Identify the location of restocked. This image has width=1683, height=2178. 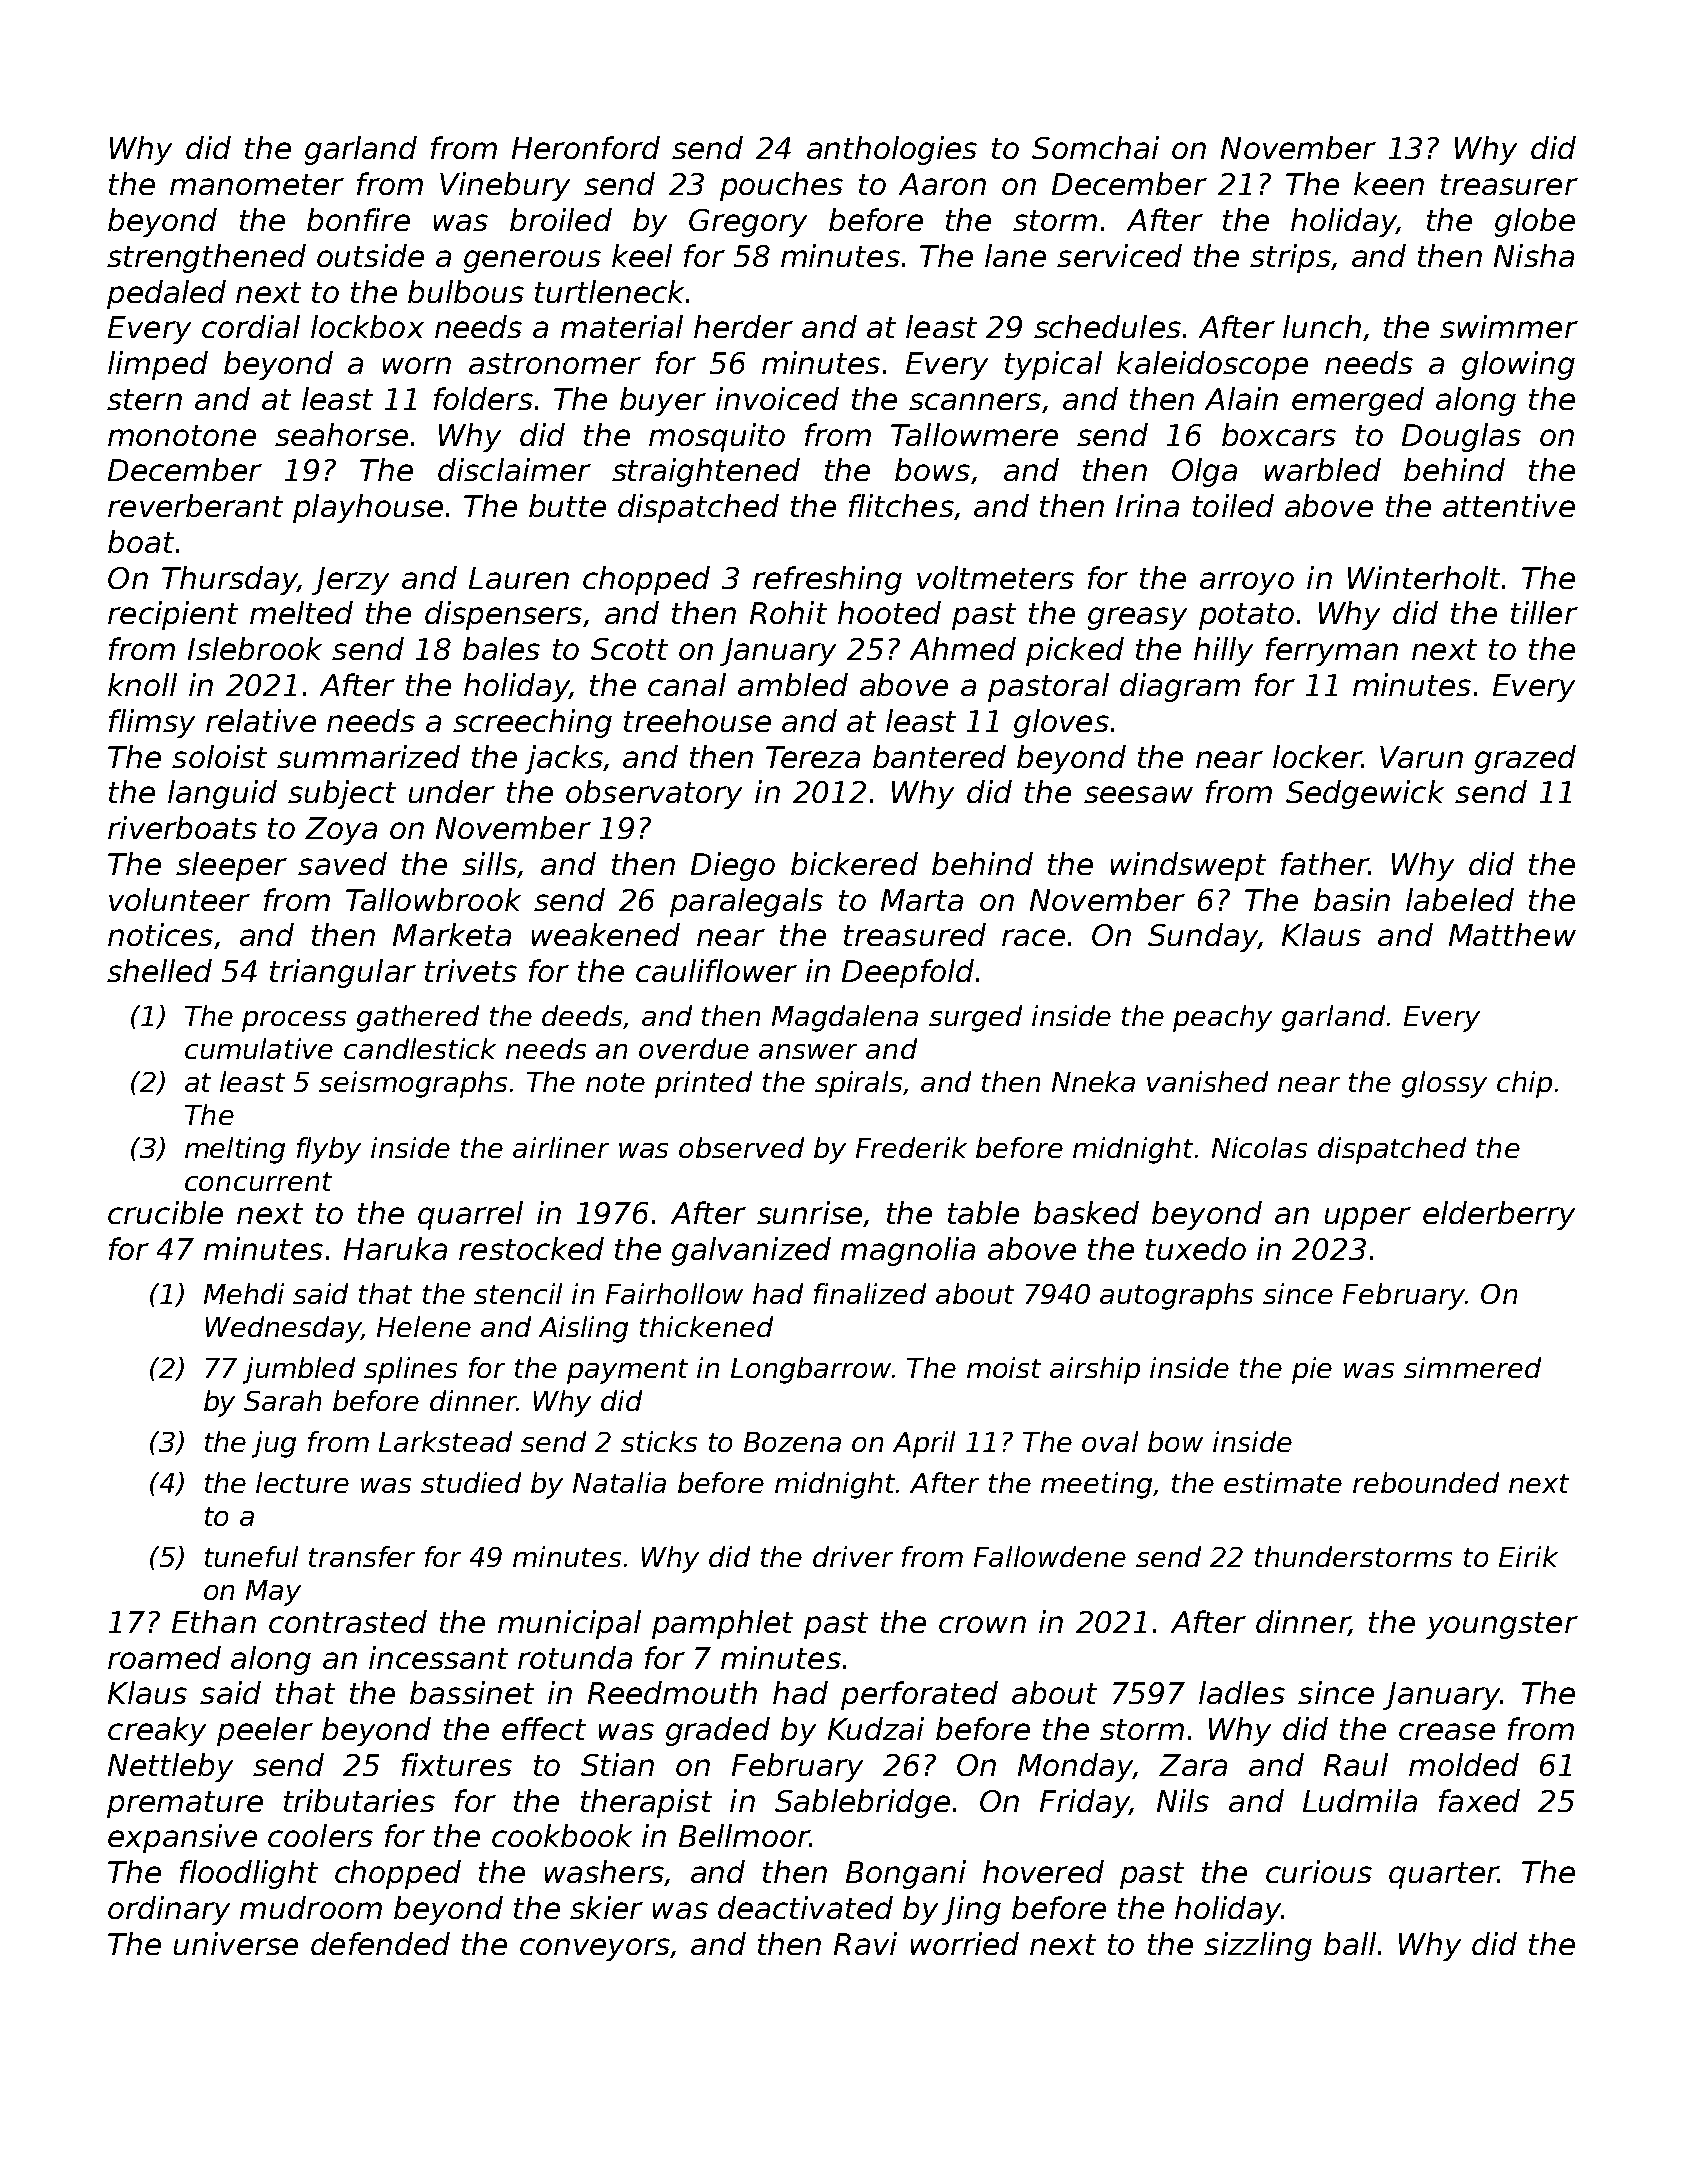
(531, 1248).
